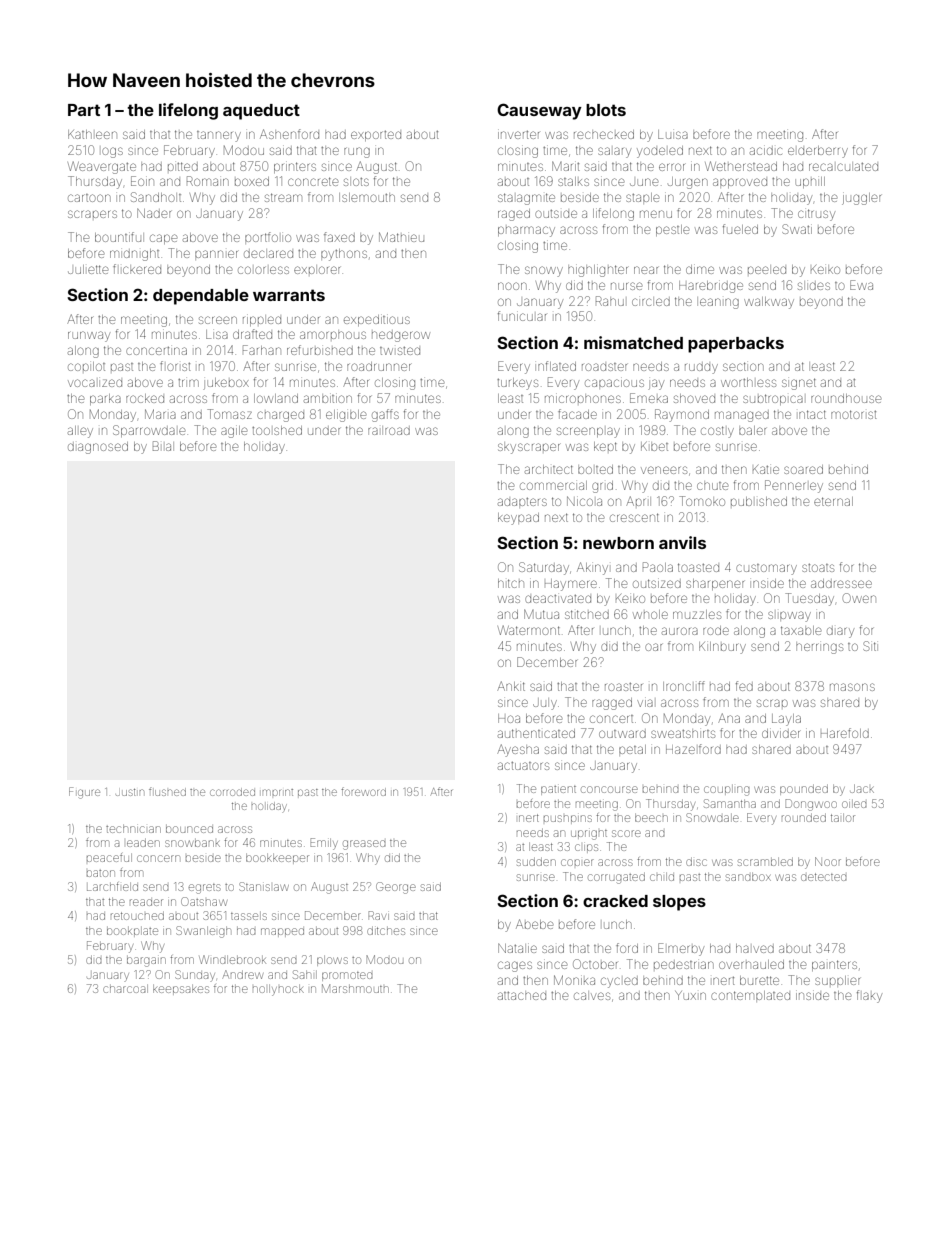 The image size is (952, 1233). I want to click on florist, so click(175, 366).
